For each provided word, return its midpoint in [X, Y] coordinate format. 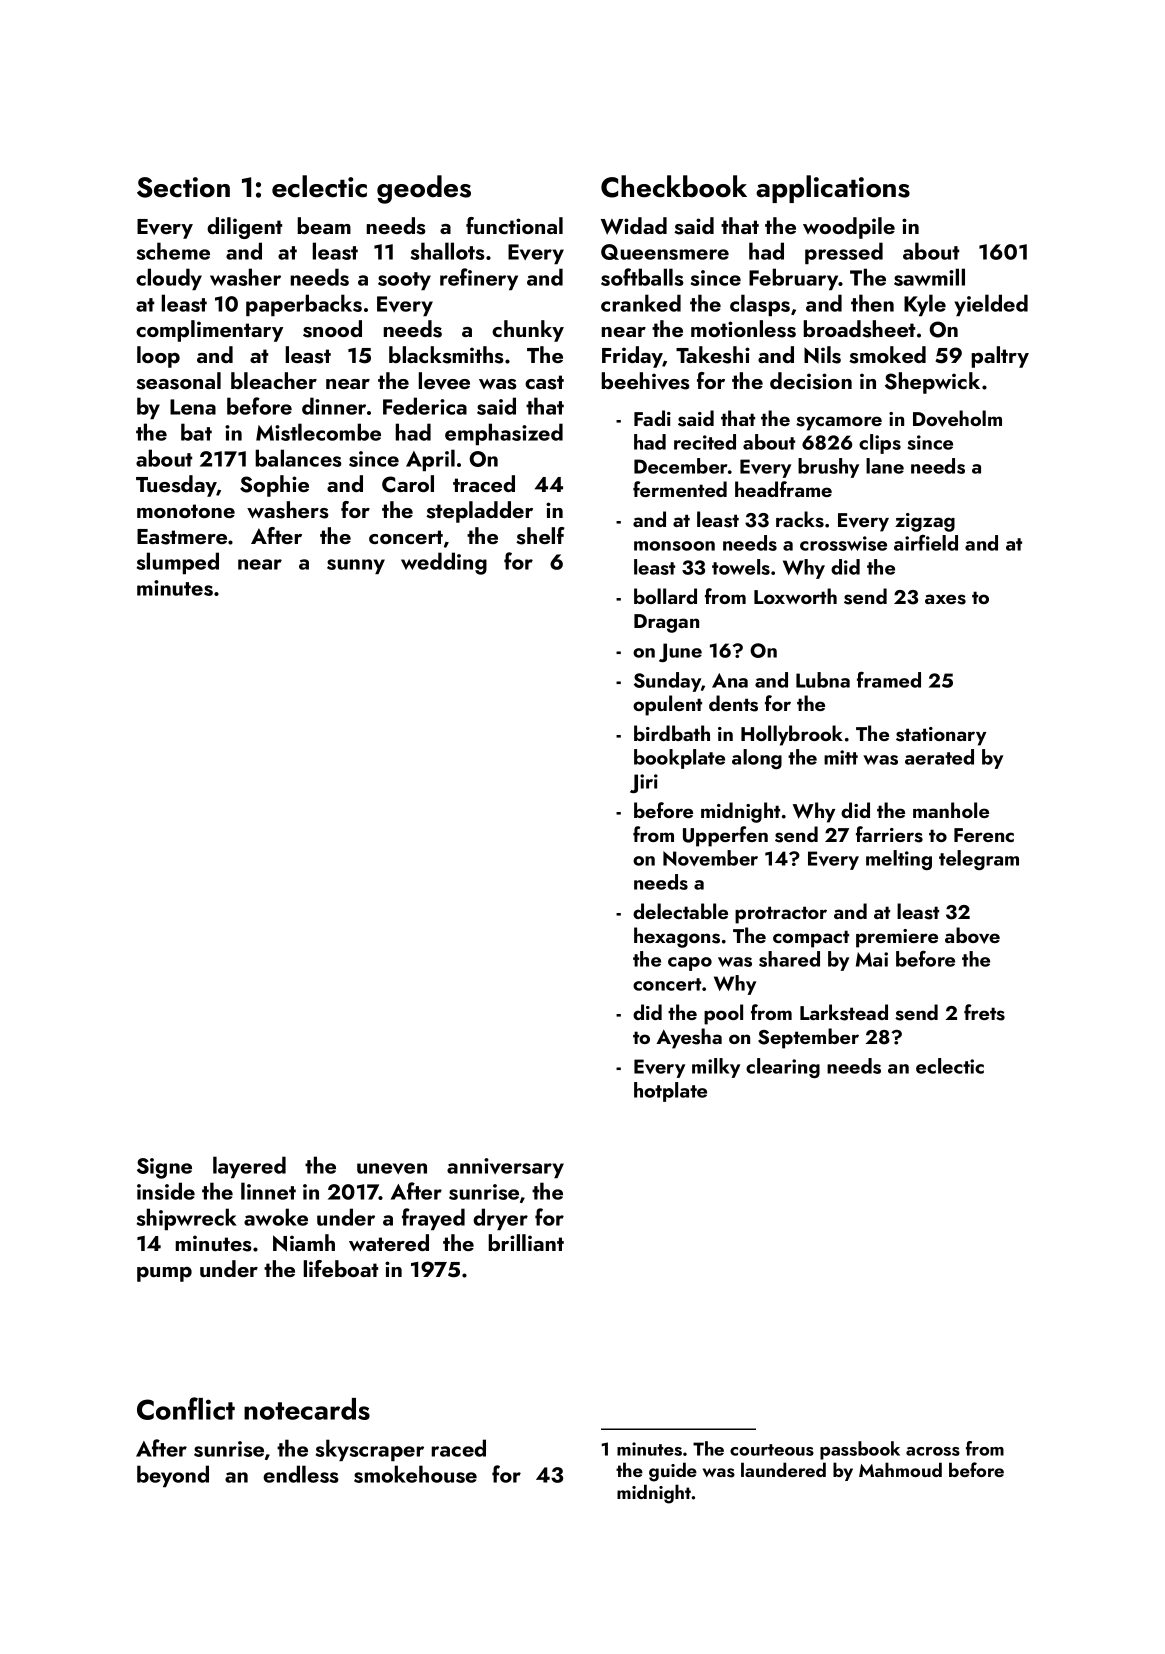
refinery [479, 279]
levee [444, 381]
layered [249, 1167]
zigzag [925, 522]
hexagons [677, 937]
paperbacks [304, 305]
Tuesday [176, 486]
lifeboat [341, 1268]
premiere [897, 938]
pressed [844, 253]
